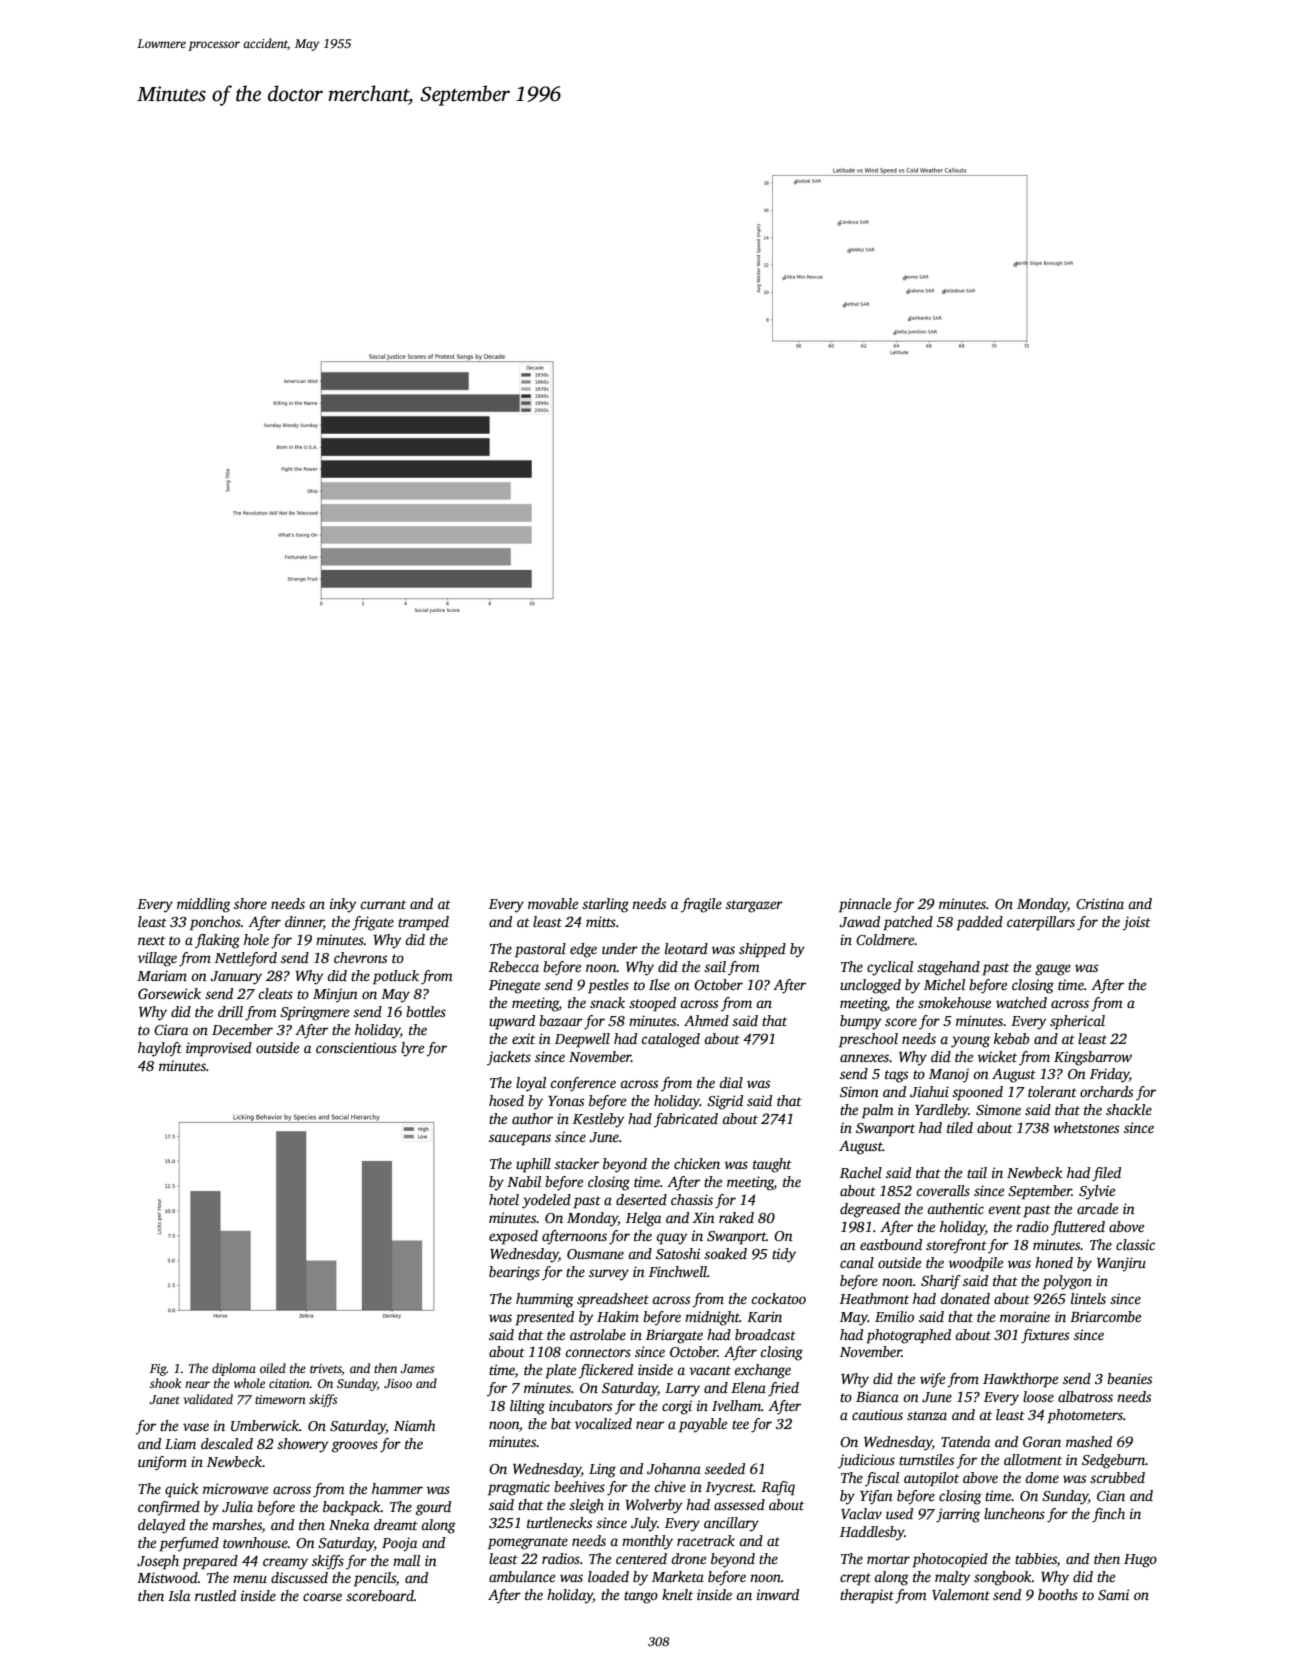 This screenshot has width=1296, height=1677. I want to click on tramped, so click(423, 923).
